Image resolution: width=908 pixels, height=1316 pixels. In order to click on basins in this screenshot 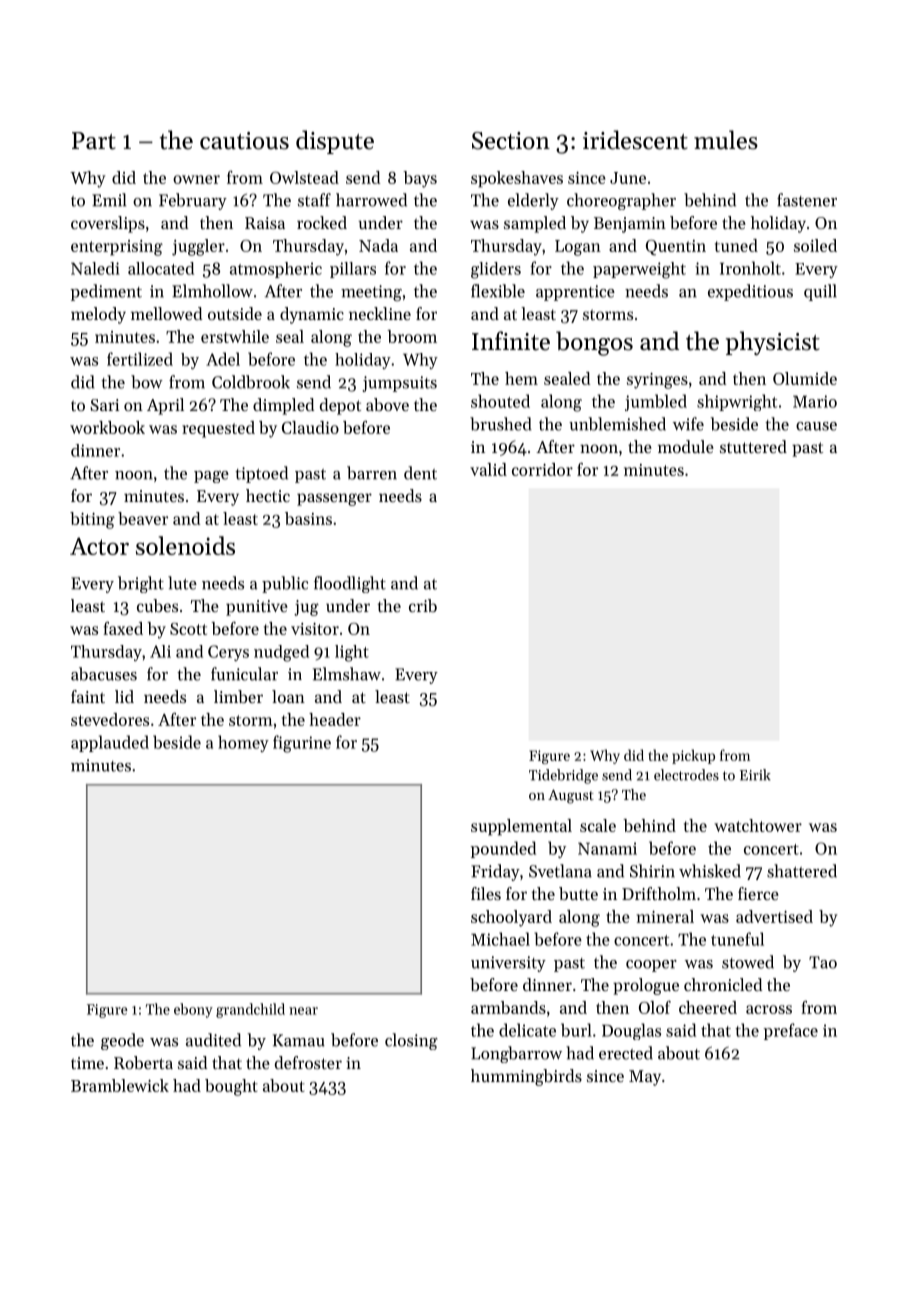, I will do `click(308, 518)`.
